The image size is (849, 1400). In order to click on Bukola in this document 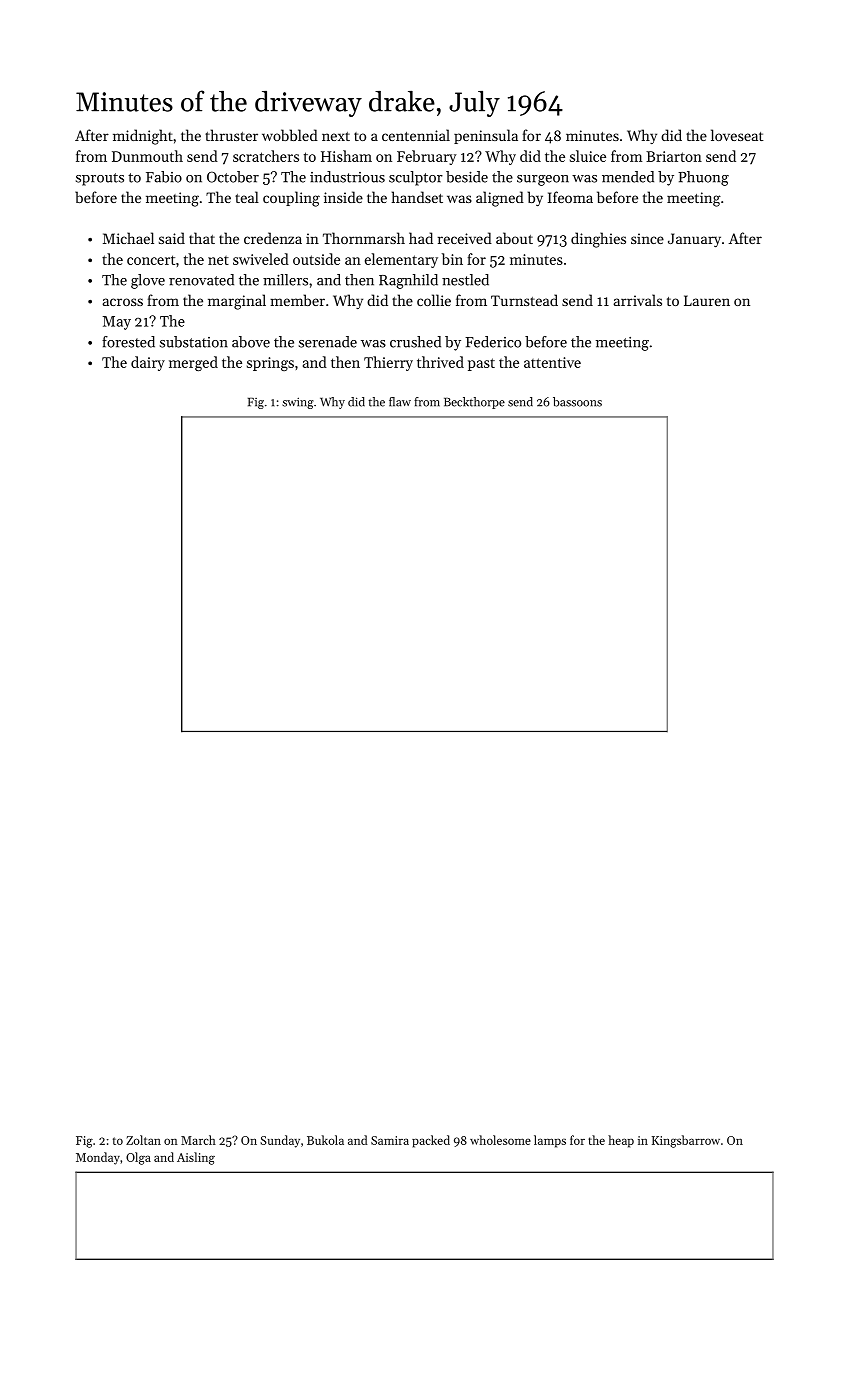, I will do `click(325, 1140)`.
